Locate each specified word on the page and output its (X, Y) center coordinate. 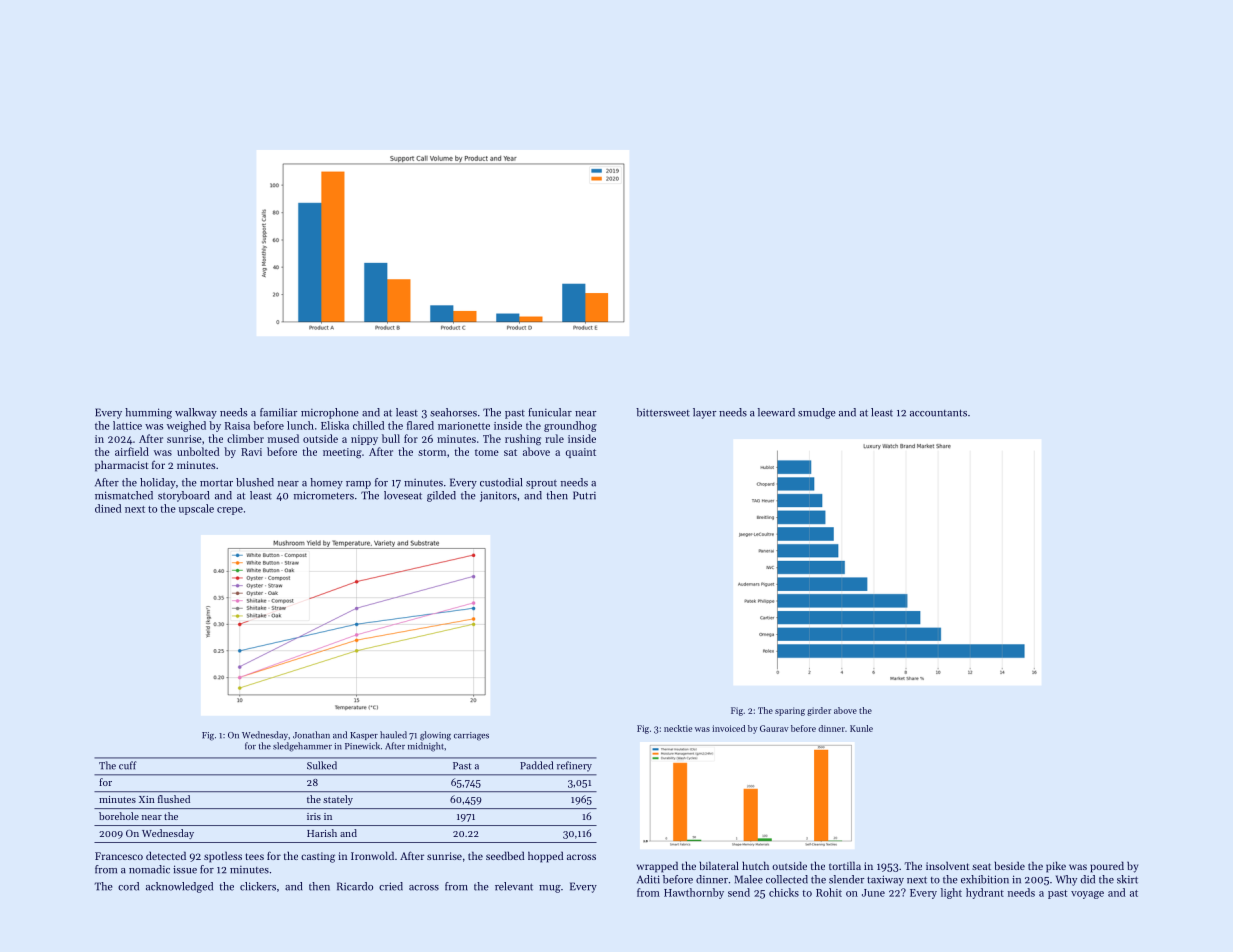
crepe (230, 511)
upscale (196, 509)
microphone (330, 413)
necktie (678, 728)
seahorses (453, 412)
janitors (498, 496)
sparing (790, 711)
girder (819, 711)
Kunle (861, 728)
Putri (584, 495)
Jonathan (311, 735)
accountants (938, 413)
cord (128, 886)
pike (1056, 867)
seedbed (505, 855)
